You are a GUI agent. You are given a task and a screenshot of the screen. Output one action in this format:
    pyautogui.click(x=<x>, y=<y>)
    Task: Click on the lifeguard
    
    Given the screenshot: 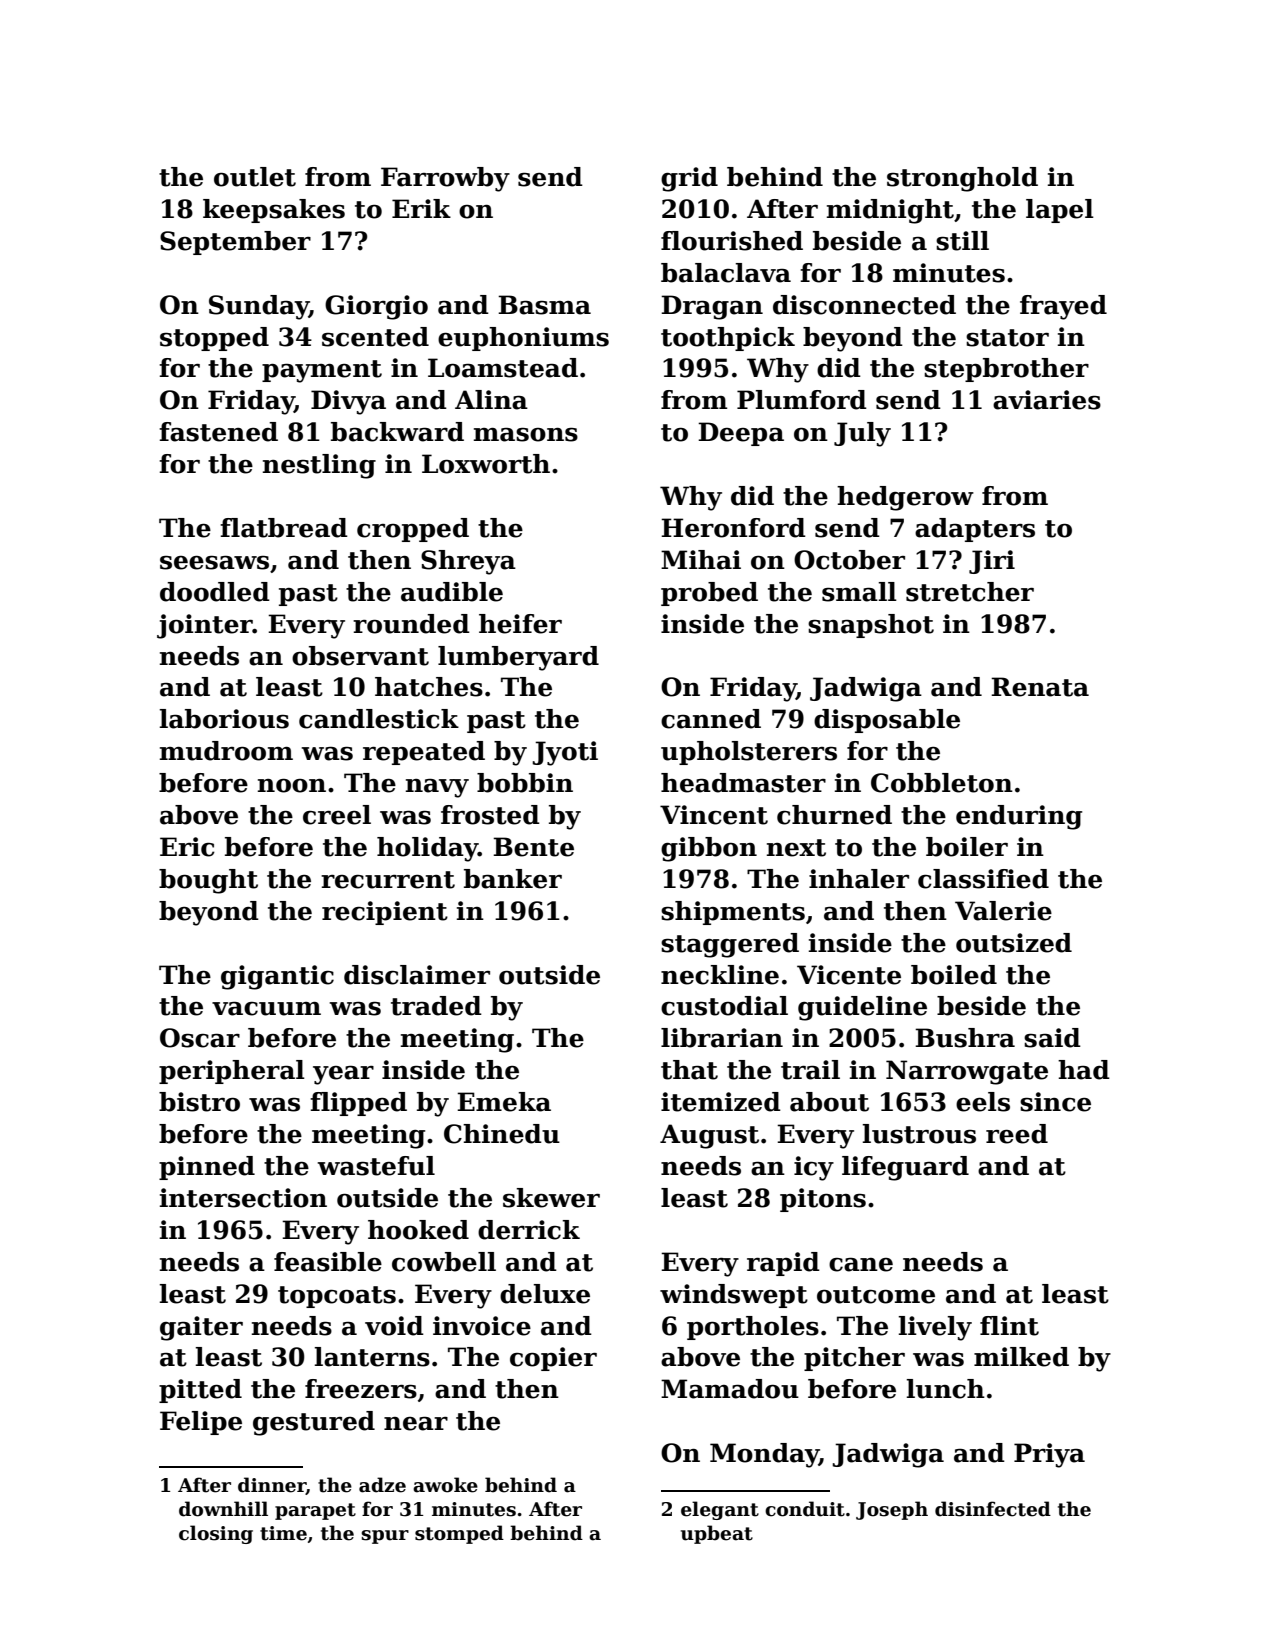 What is the action you would take?
    pyautogui.click(x=905, y=1168)
